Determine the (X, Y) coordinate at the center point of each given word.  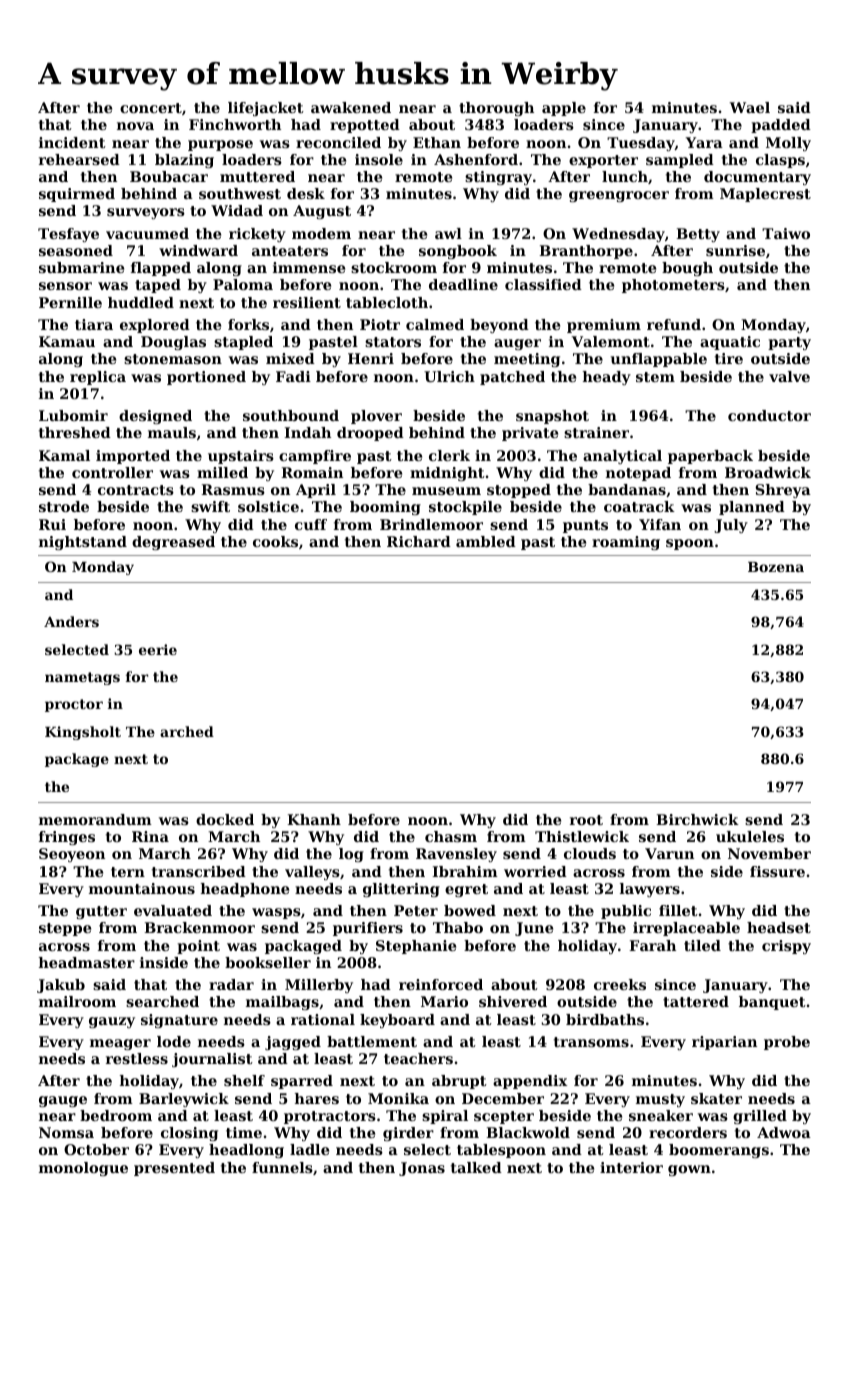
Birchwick (697, 819)
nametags (82, 678)
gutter (101, 912)
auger (517, 344)
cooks (275, 541)
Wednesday (618, 235)
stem (655, 377)
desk (306, 193)
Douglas (173, 343)
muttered (257, 176)
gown (689, 1170)
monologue (83, 1169)
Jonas (422, 1169)
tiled (702, 945)
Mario (444, 1001)
